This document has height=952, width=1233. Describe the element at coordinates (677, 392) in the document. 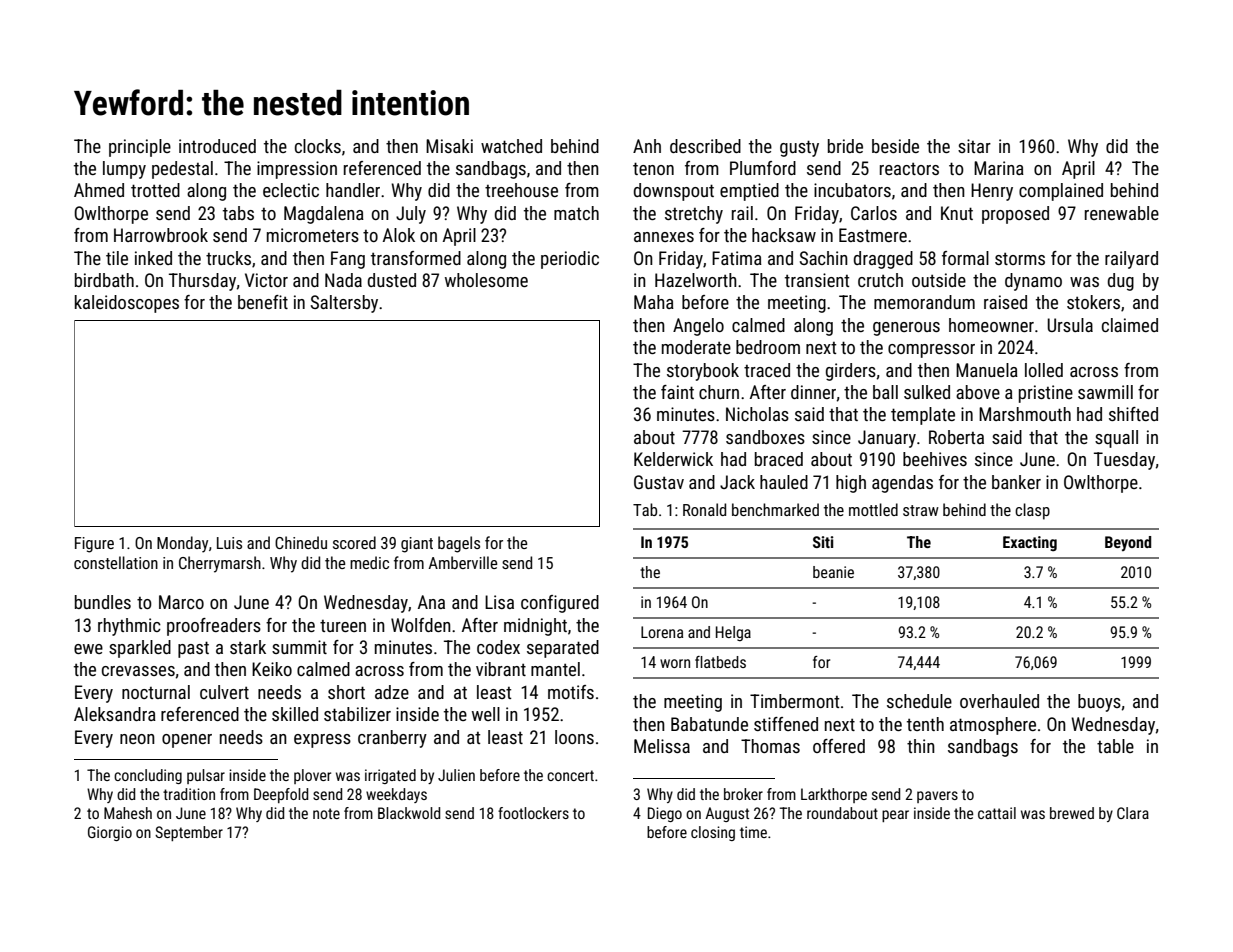

I see `faint` at that location.
